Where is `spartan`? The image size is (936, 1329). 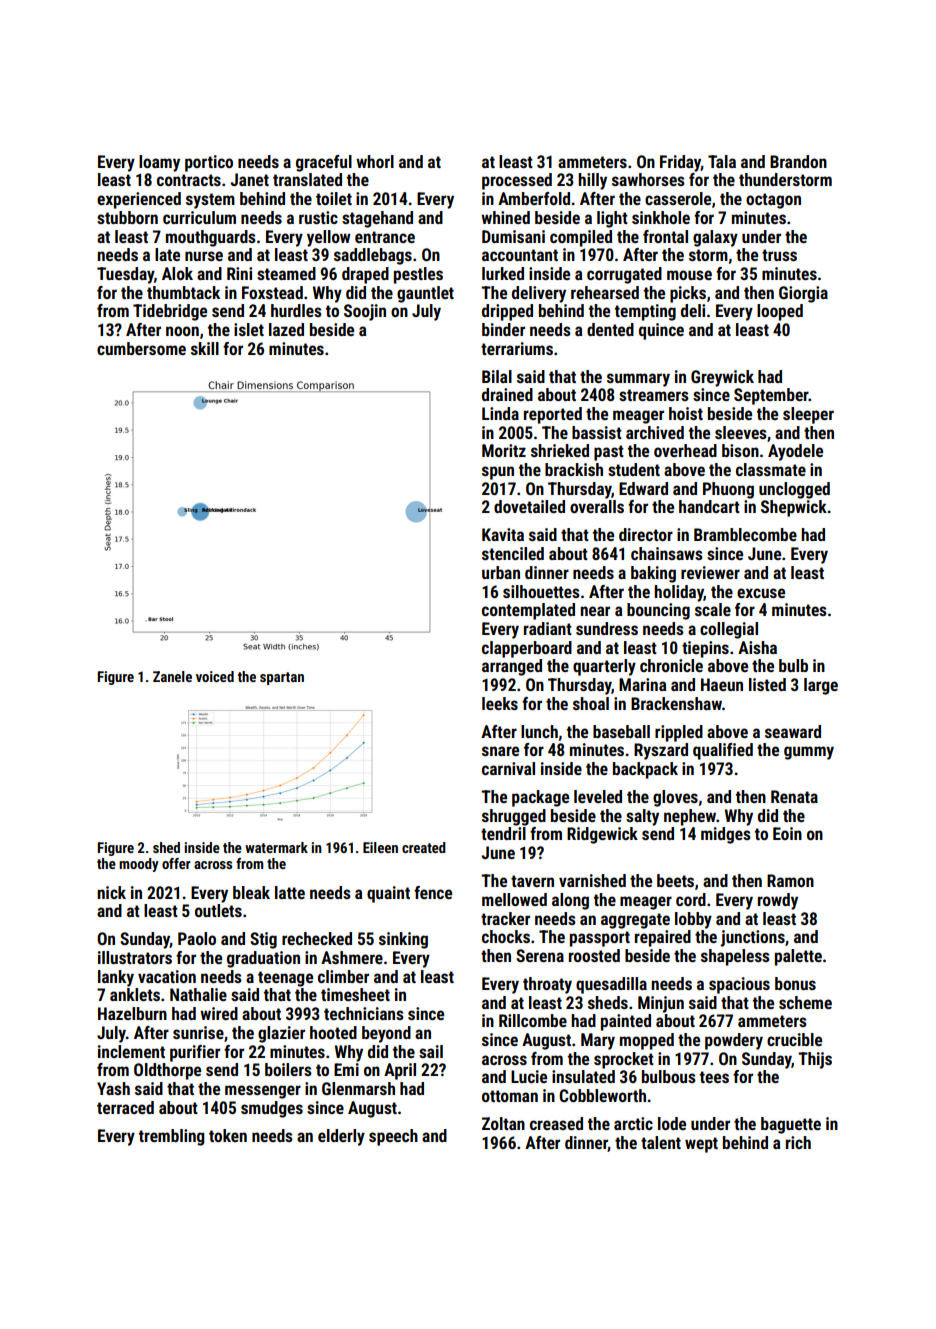 spartan is located at coordinates (282, 678).
